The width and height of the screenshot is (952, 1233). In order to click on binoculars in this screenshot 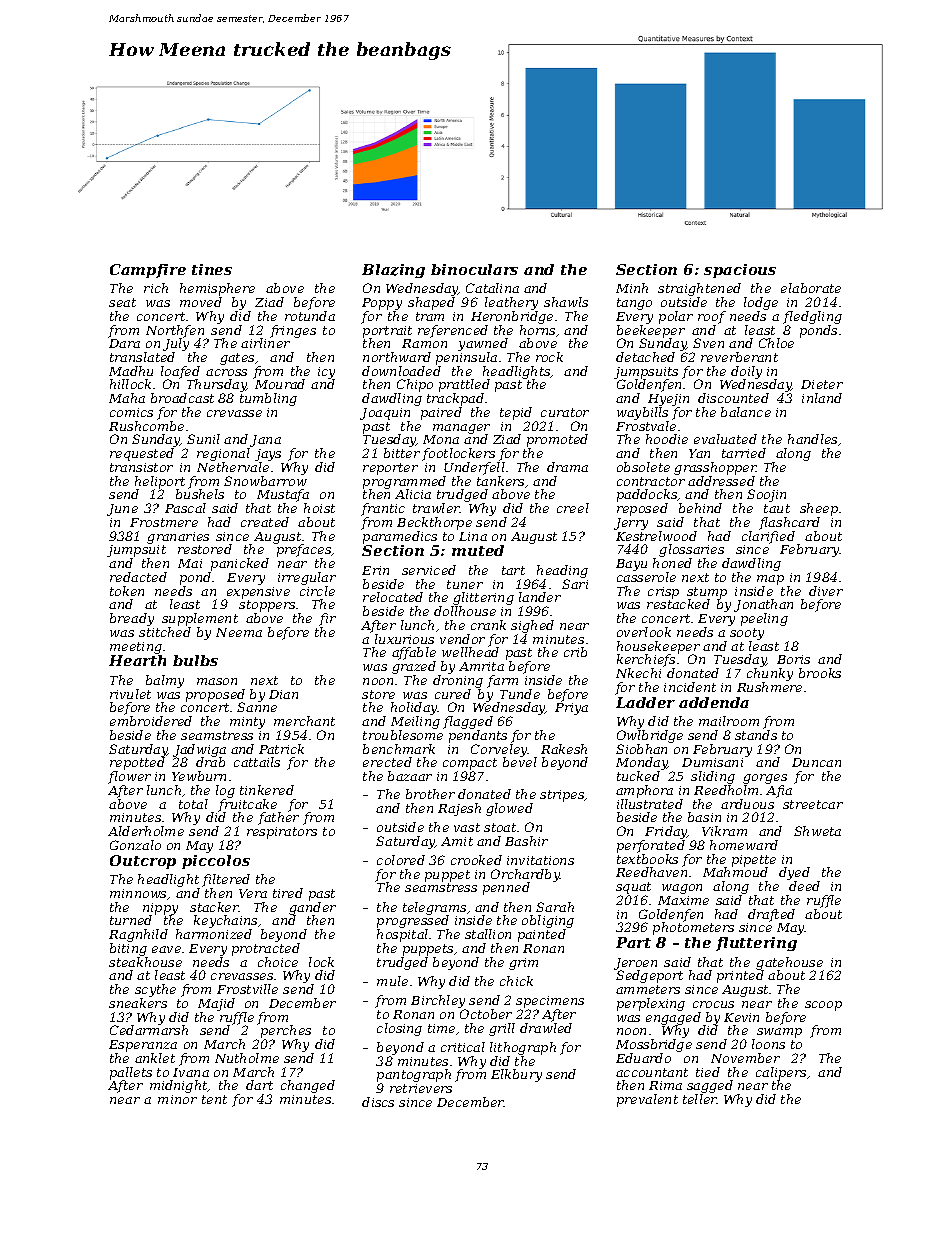, I will do `click(474, 269)`.
